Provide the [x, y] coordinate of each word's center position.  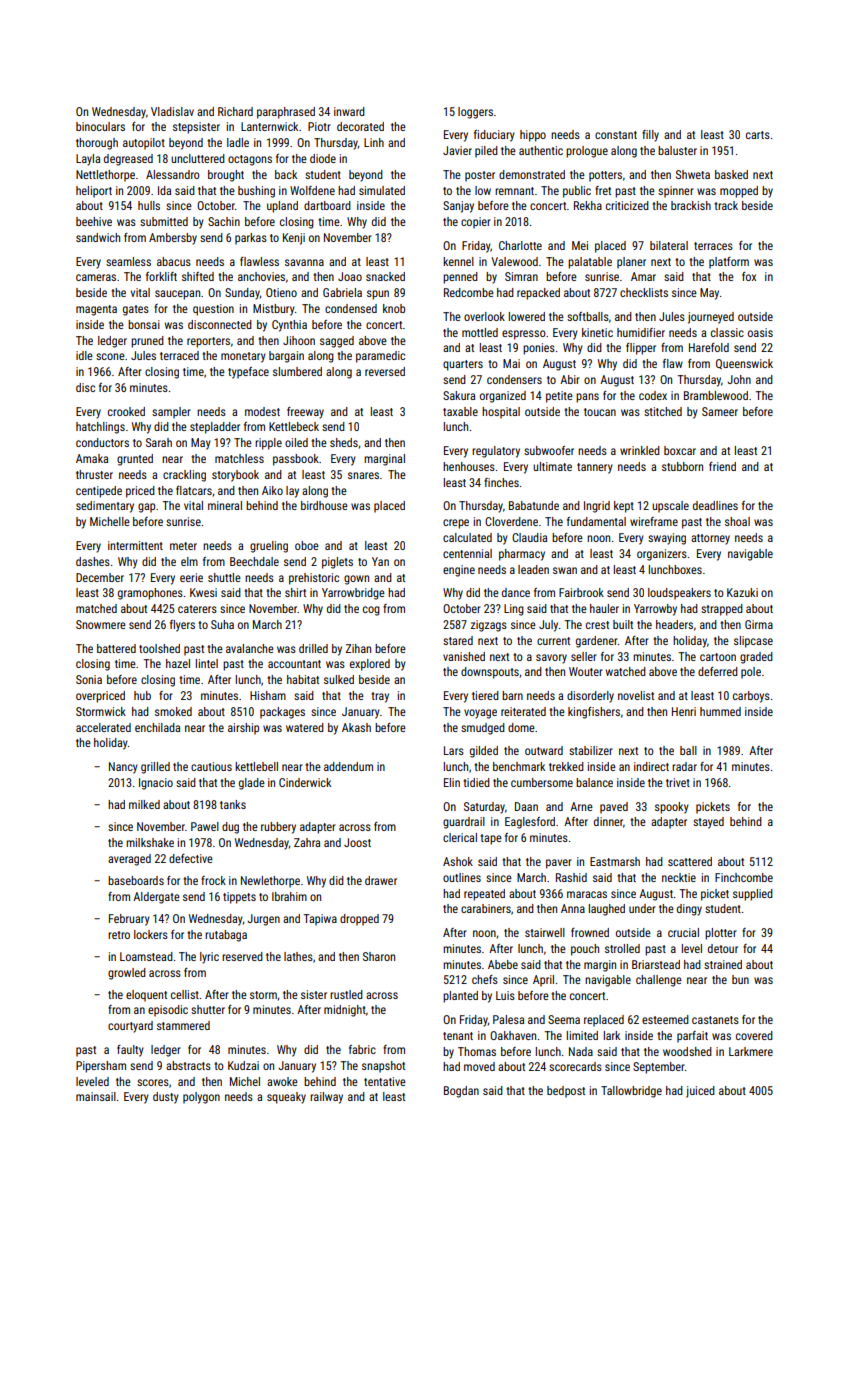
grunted [135, 460]
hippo [533, 136]
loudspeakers [679, 594]
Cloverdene [511, 521]
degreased [128, 160]
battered [116, 648]
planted [460, 997]
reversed [385, 371]
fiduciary [494, 136]
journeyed [711, 318]
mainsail [96, 1096]
